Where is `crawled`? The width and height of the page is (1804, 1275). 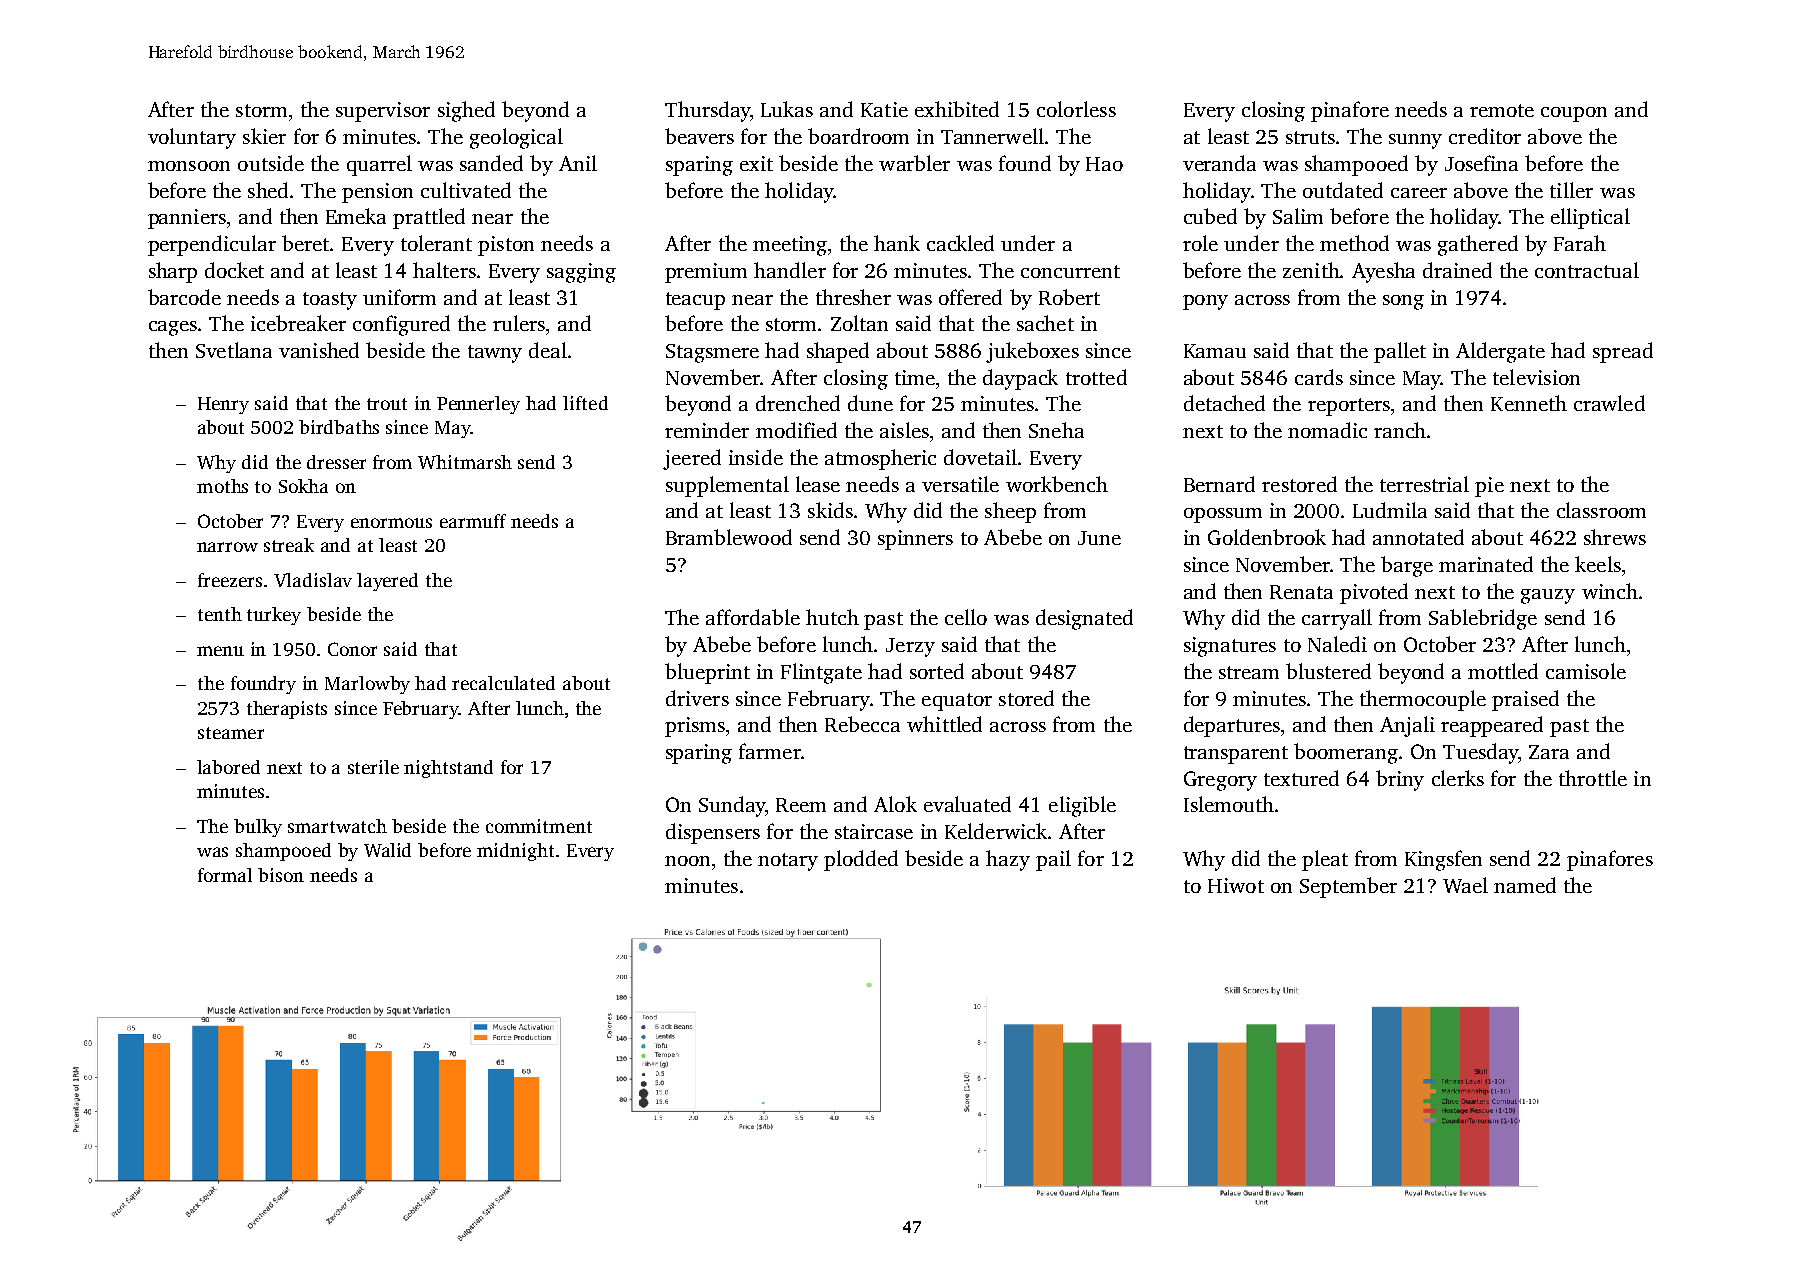
crawled is located at coordinates (1609, 403).
